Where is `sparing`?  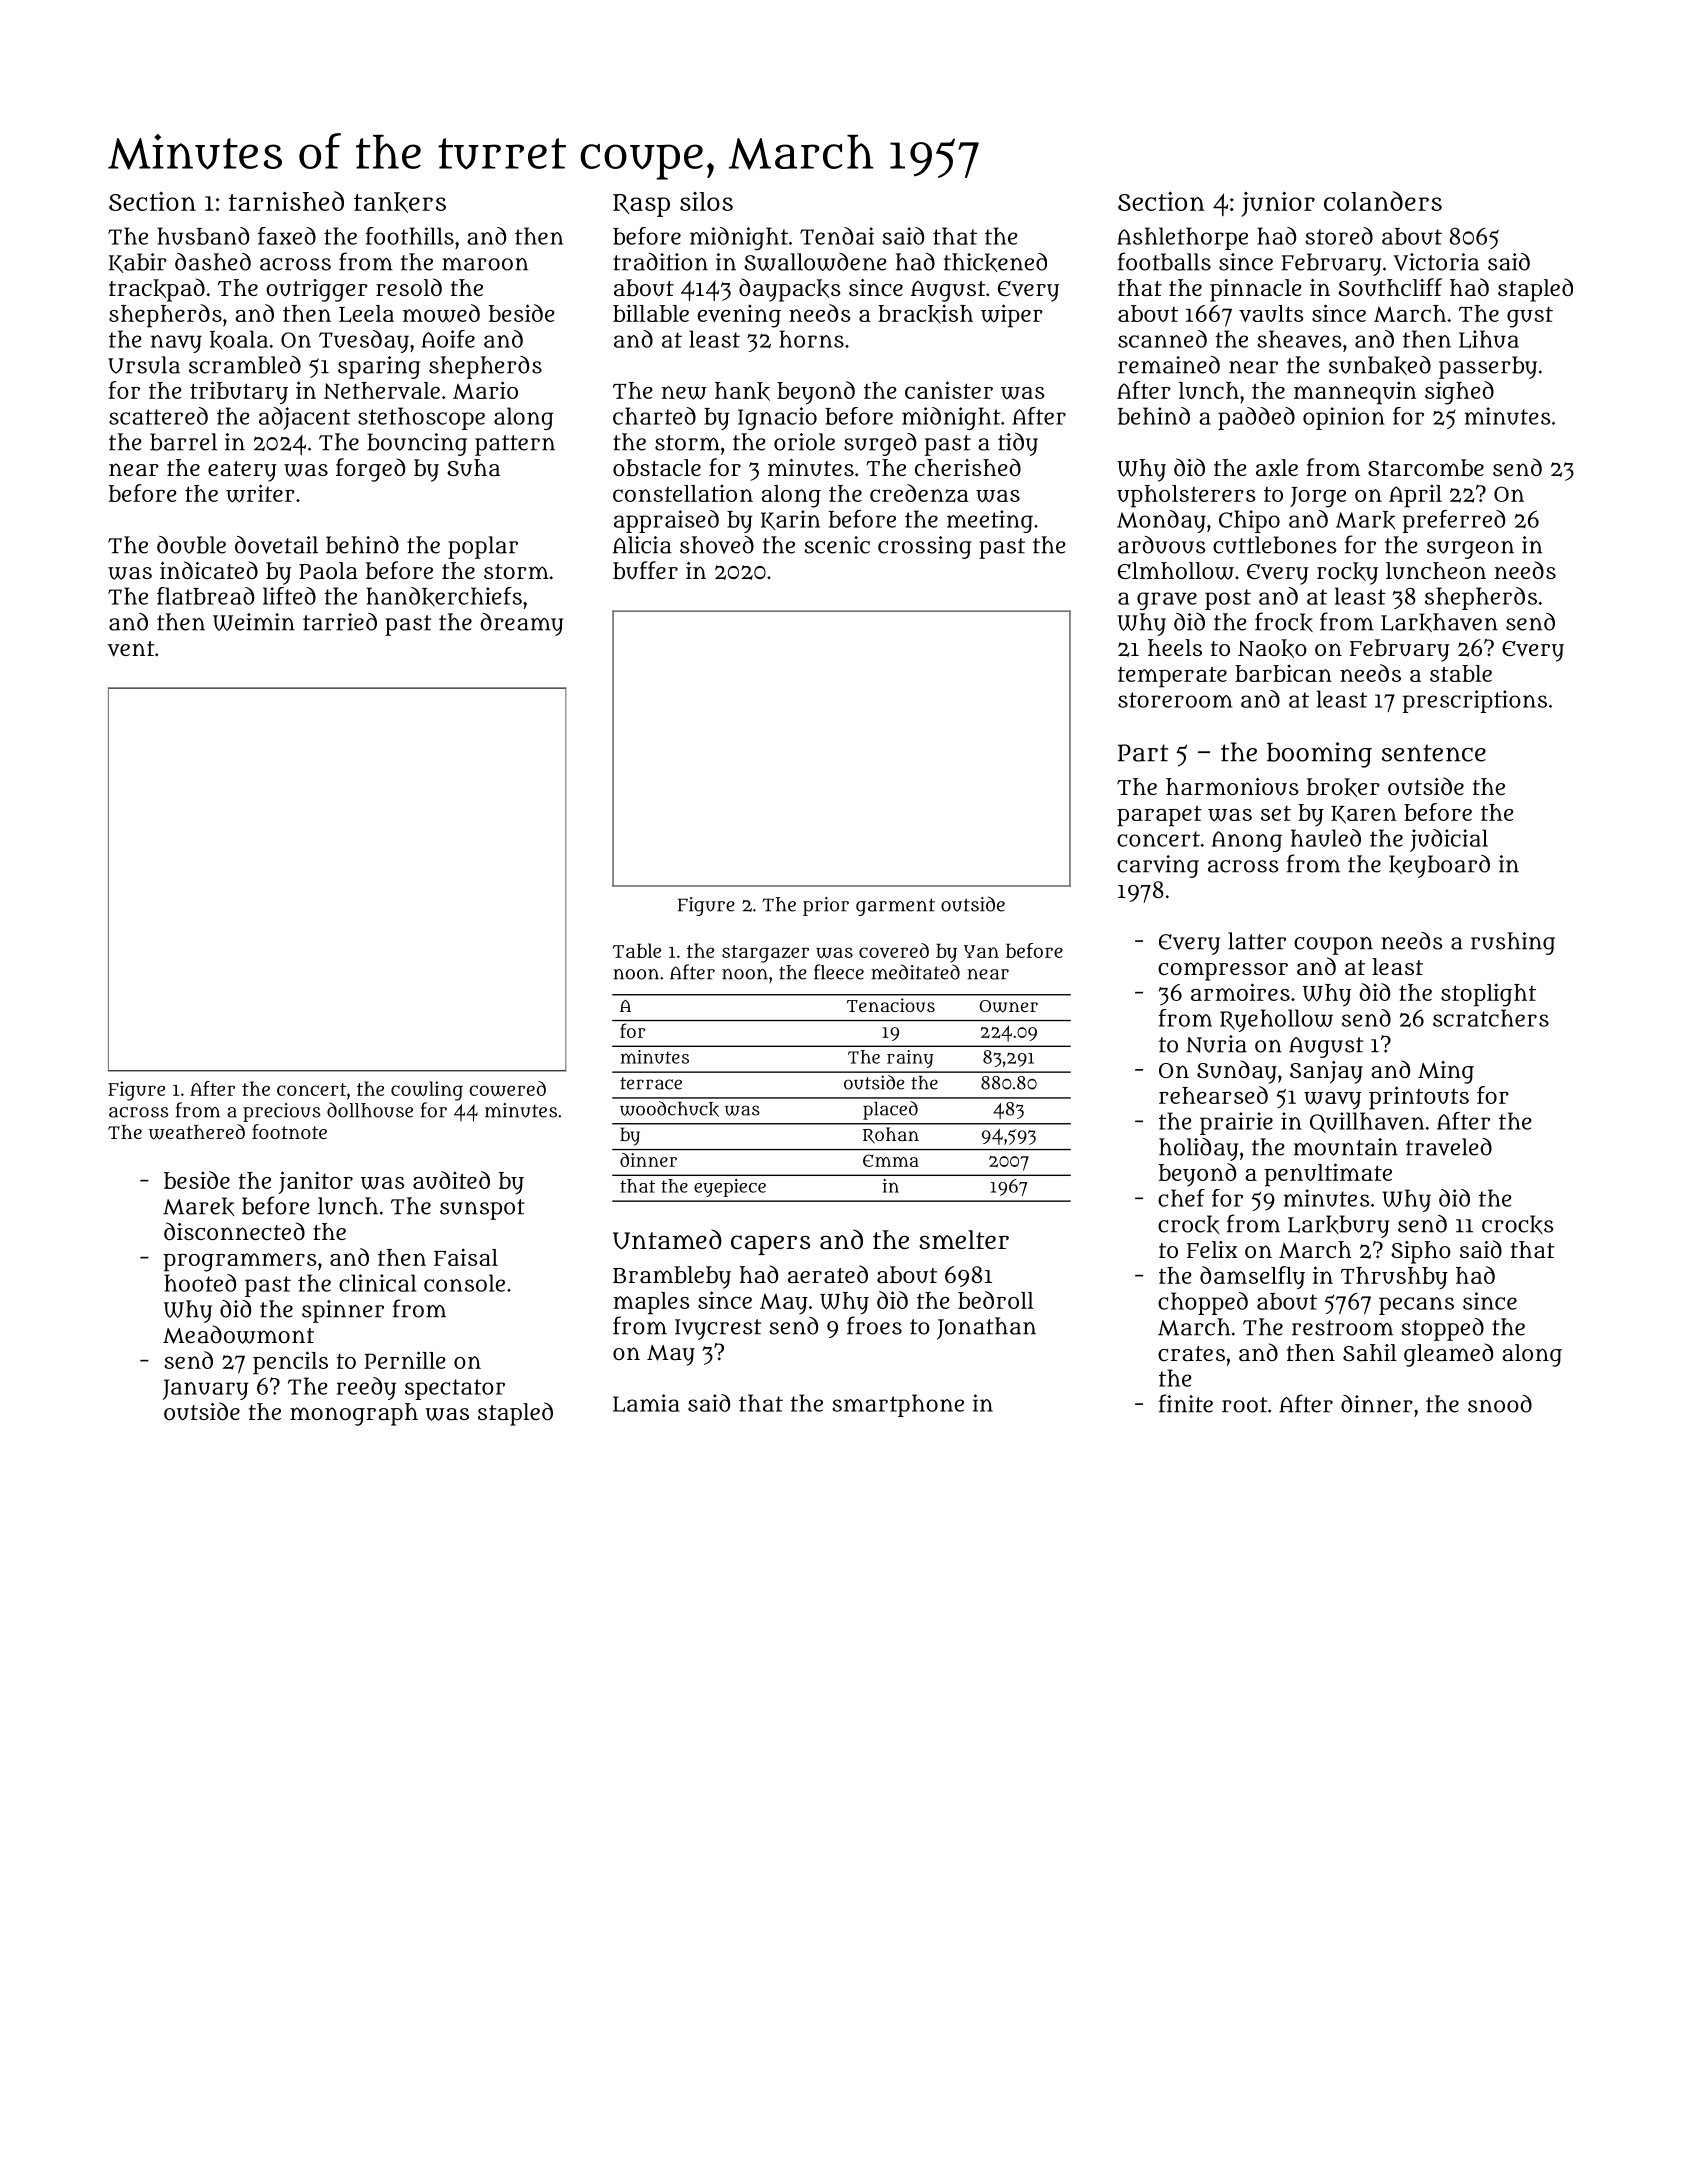 sparing is located at coordinates (379, 367).
